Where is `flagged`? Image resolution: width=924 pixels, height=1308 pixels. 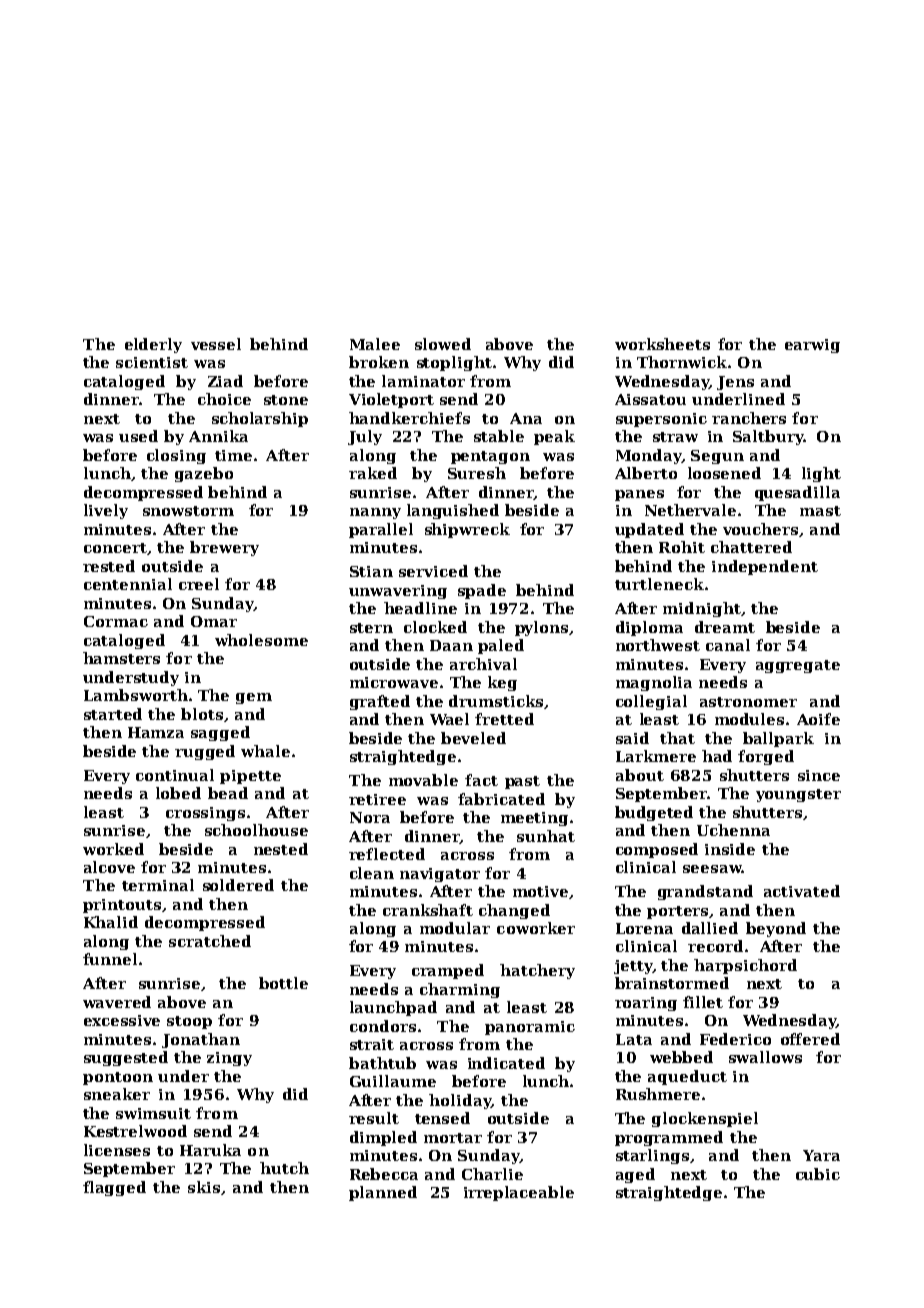
flagged is located at coordinates (114, 1188).
